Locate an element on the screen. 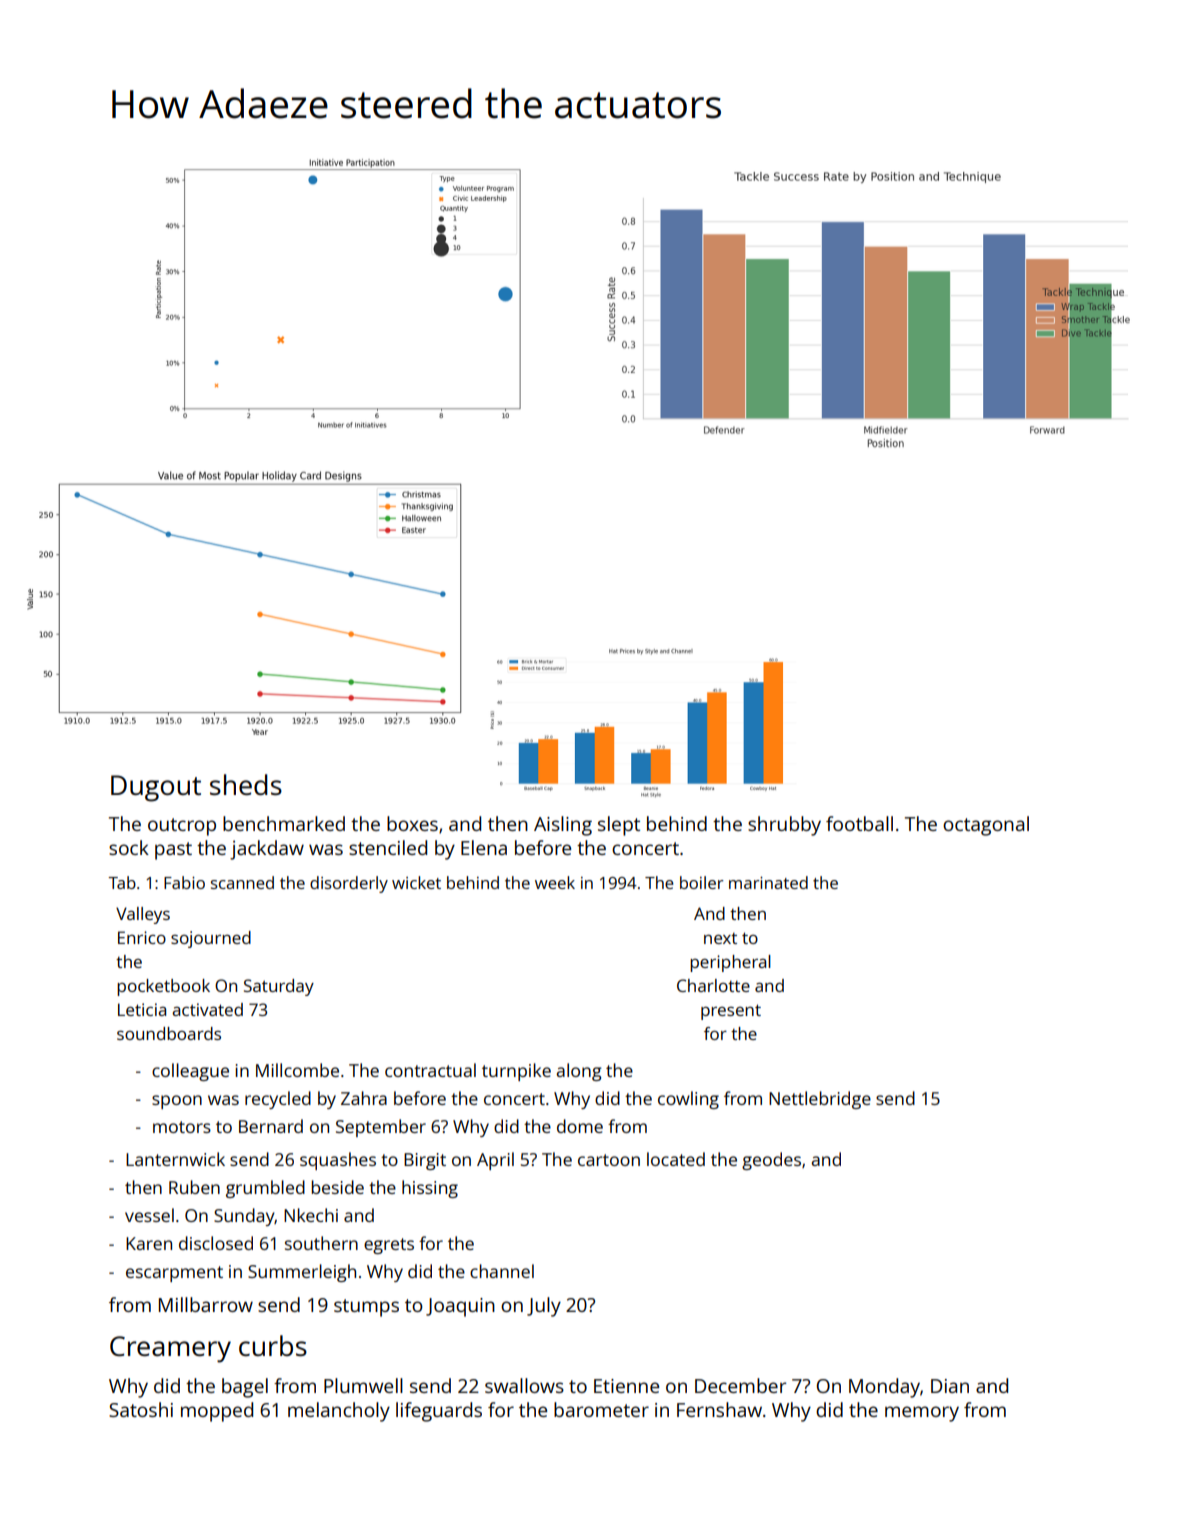 This screenshot has width=1178, height=1525. lifeguards is located at coordinates (439, 1412).
